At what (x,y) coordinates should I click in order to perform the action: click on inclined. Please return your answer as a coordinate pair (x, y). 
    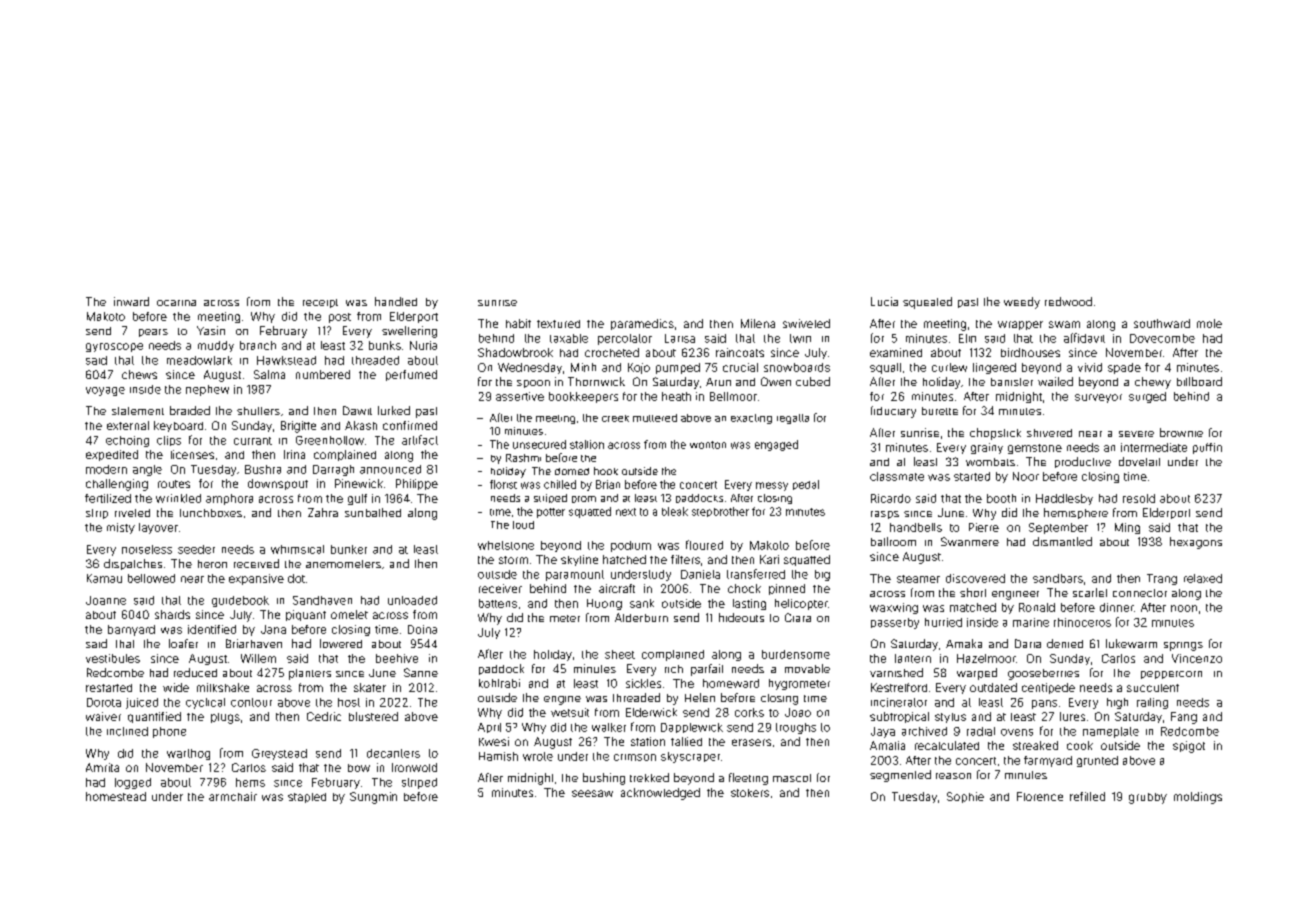
    Looking at the image, I should click on (127, 731).
